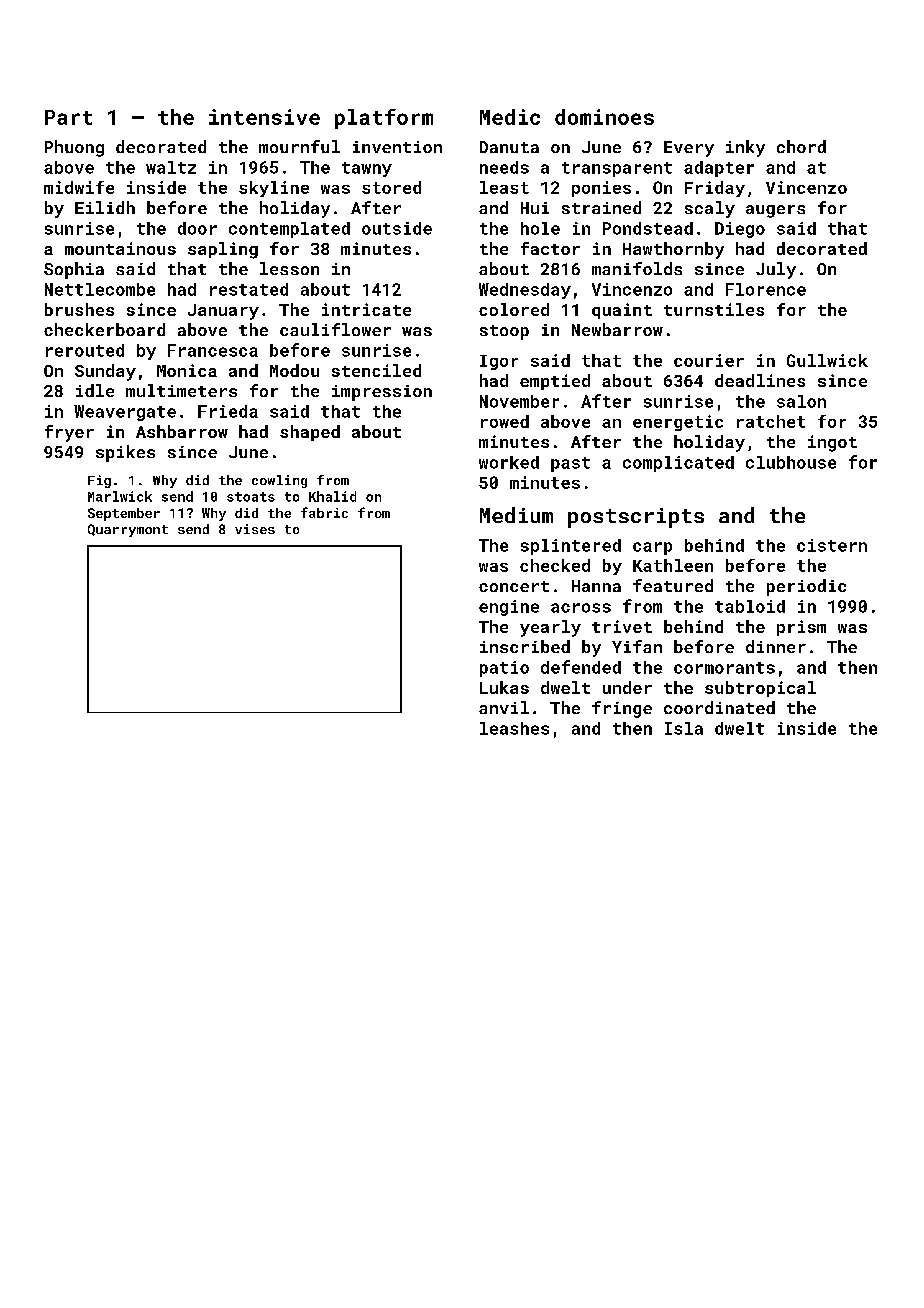 Image resolution: width=924 pixels, height=1308 pixels. What do you see at coordinates (719, 707) in the page?
I see `coordinated` at bounding box center [719, 707].
